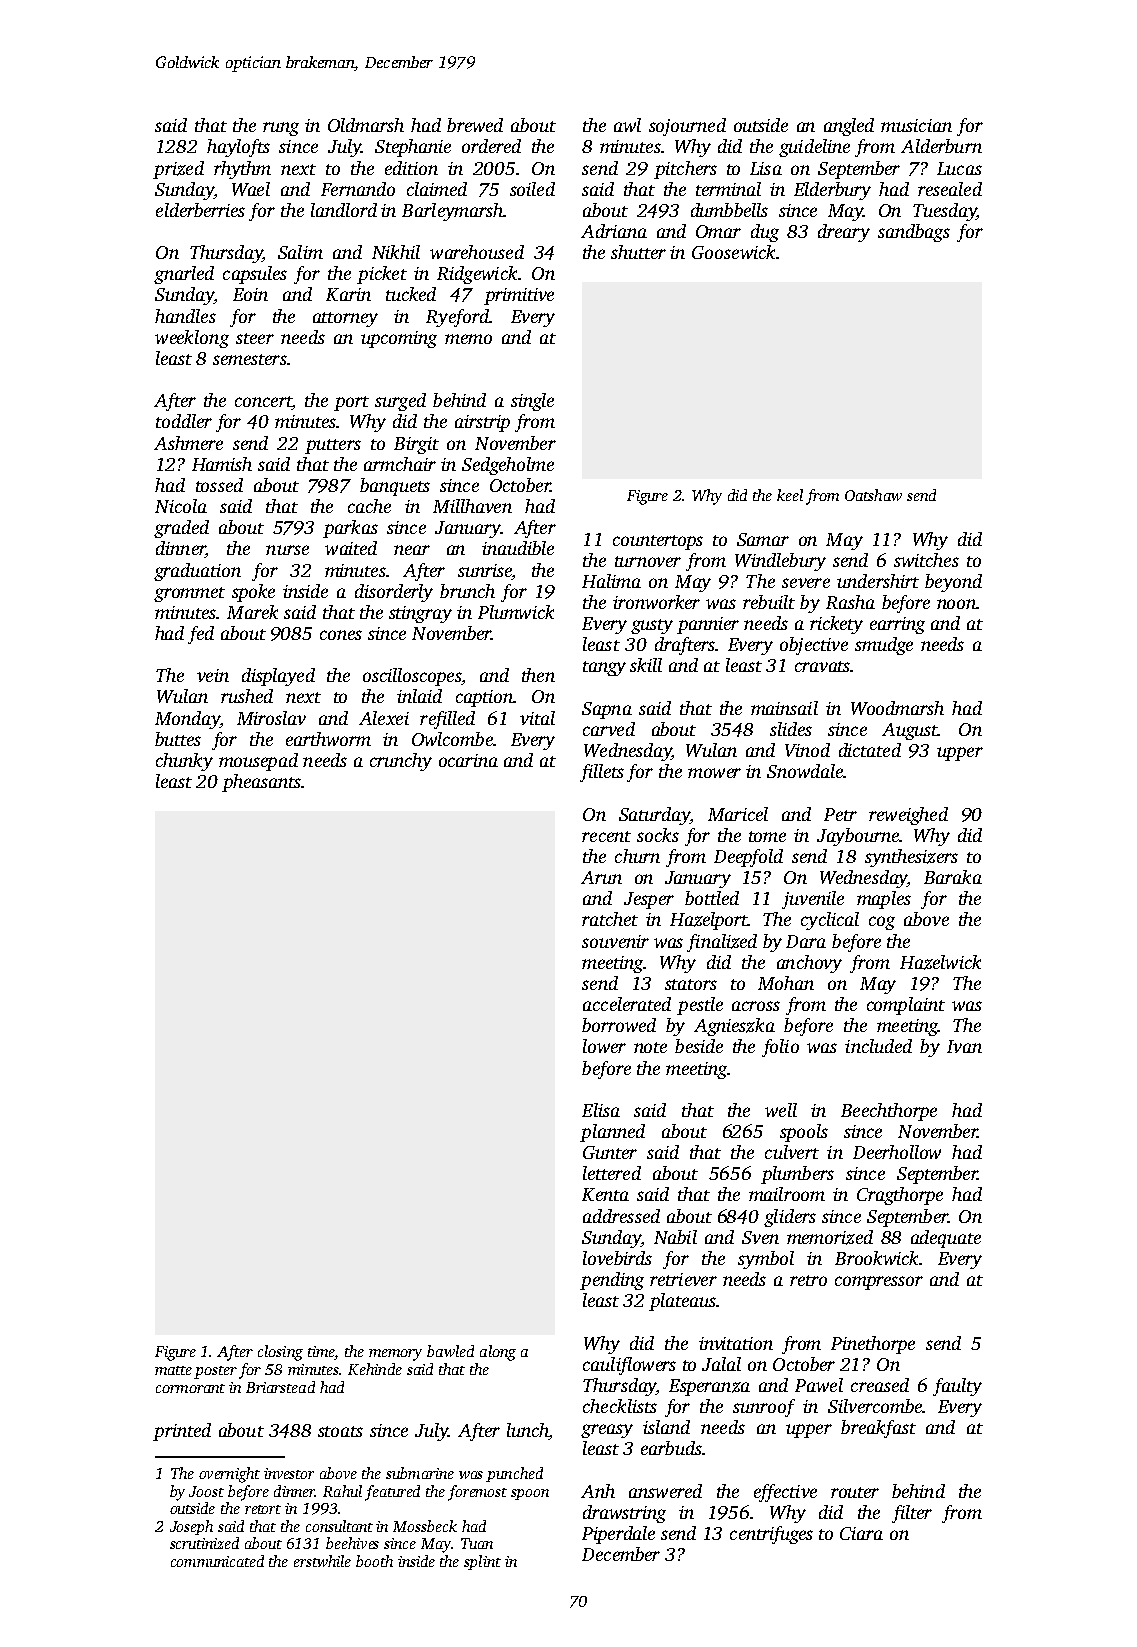 The width and height of the image is (1137, 1647). I want to click on rung, so click(281, 129).
